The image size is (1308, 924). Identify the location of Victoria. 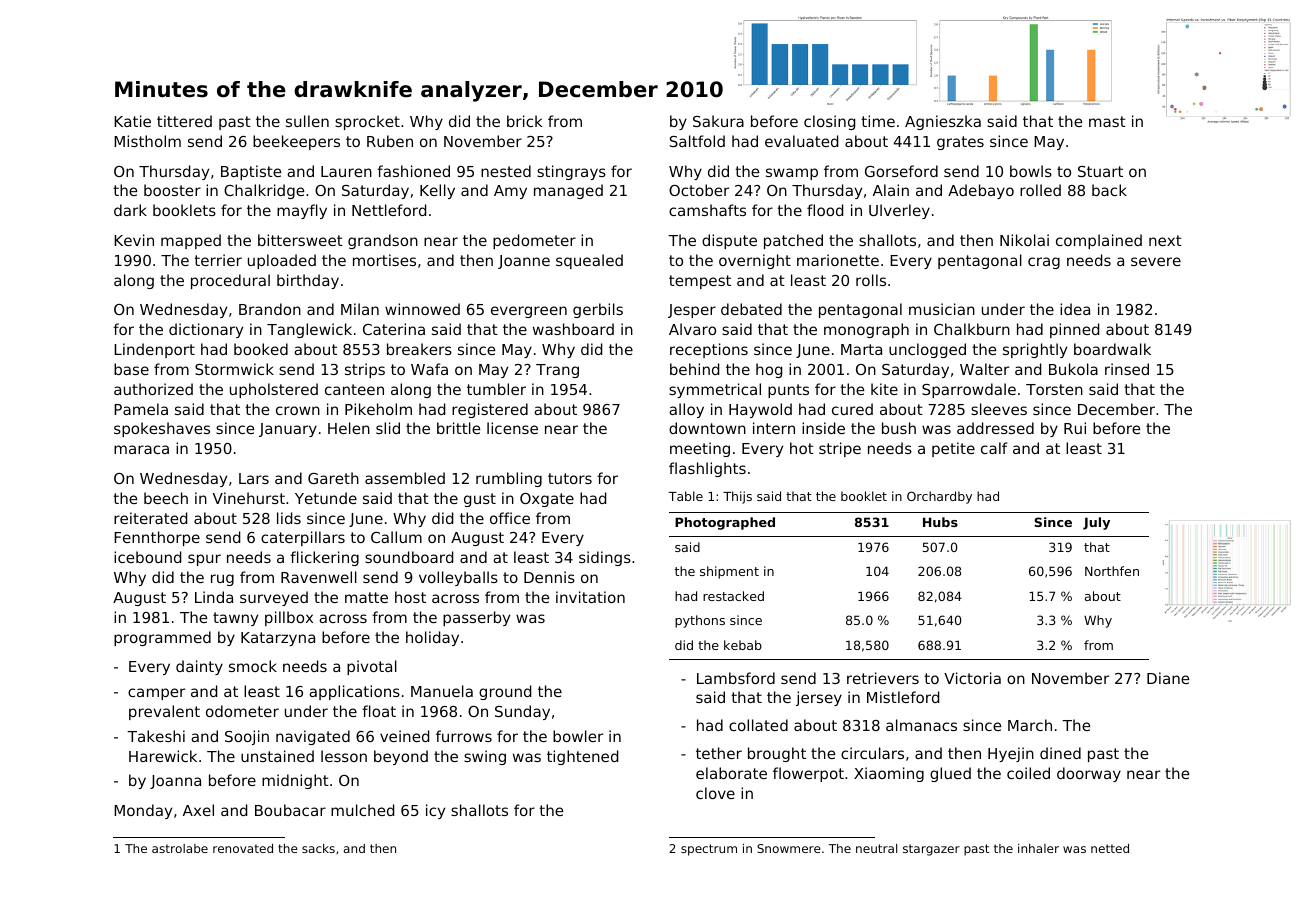
(972, 678).
